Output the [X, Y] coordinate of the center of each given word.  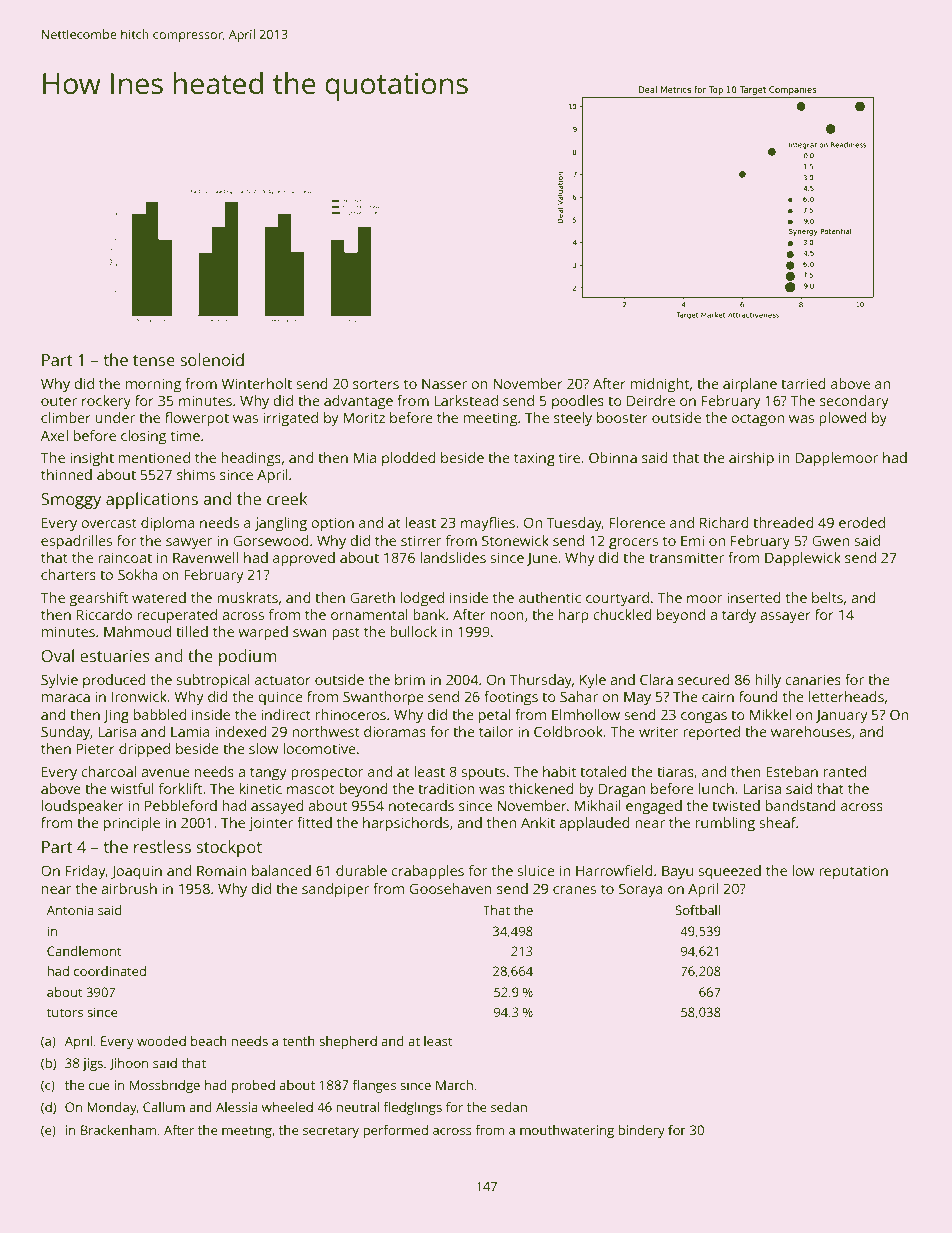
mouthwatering [567, 1131]
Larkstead [466, 400]
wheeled [287, 1107]
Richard [724, 522]
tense [154, 360]
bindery [641, 1131]
